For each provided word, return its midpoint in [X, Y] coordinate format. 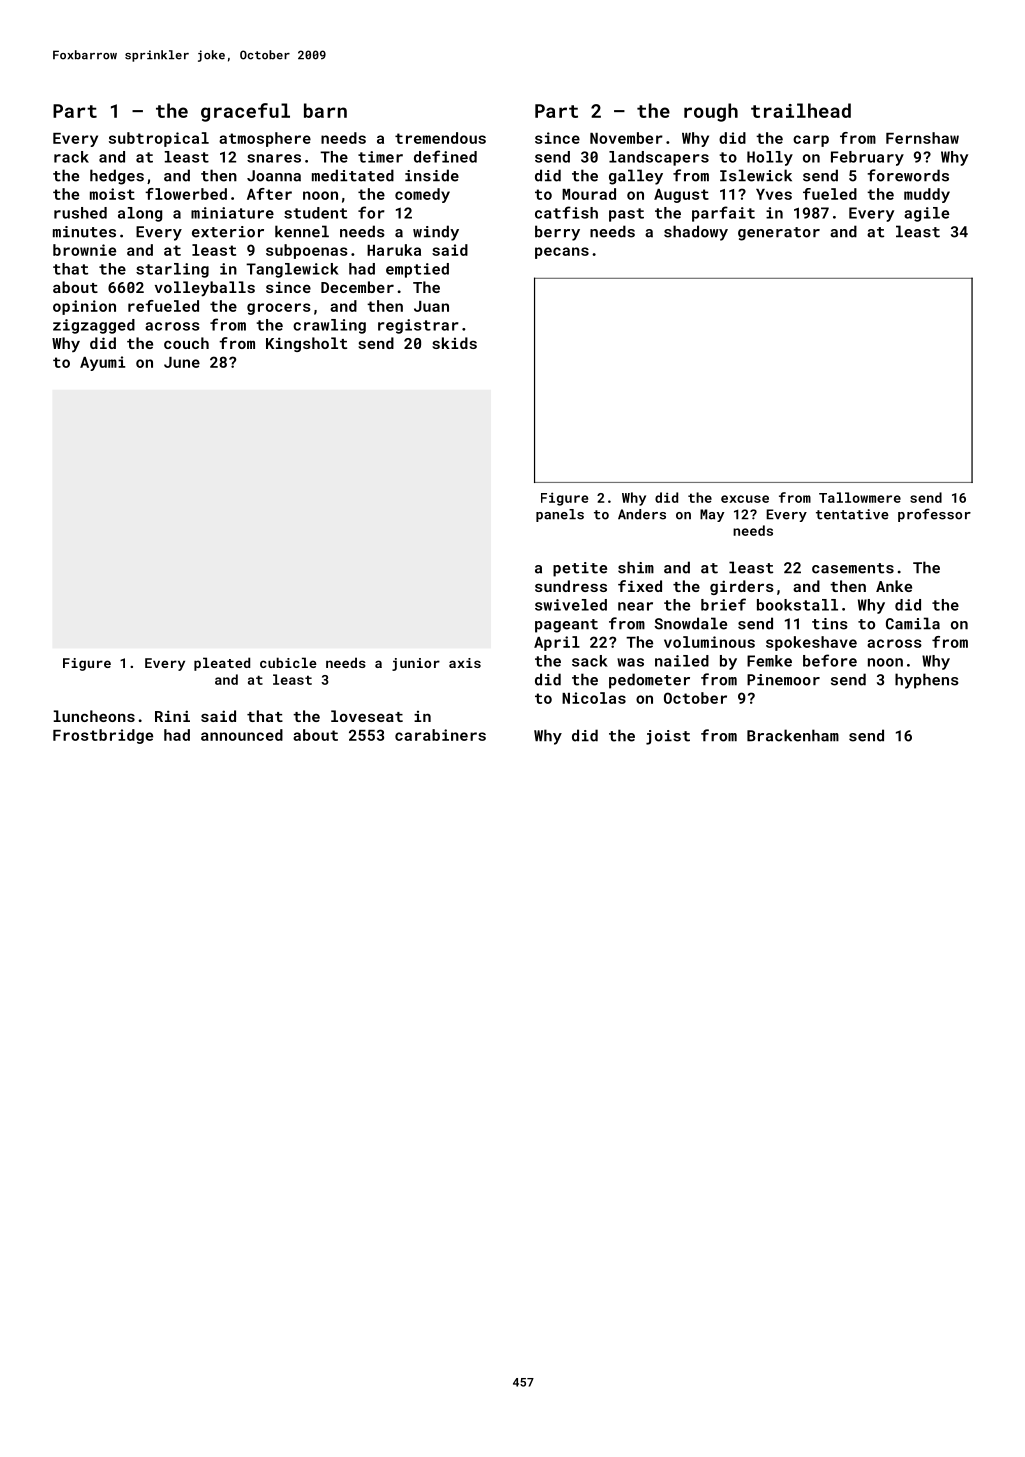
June [182, 362]
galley [636, 177]
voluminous [709, 642]
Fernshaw [922, 138]
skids [454, 343]
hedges [117, 177]
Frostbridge [103, 736]
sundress [571, 586]
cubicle [288, 662]
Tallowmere [860, 497]
